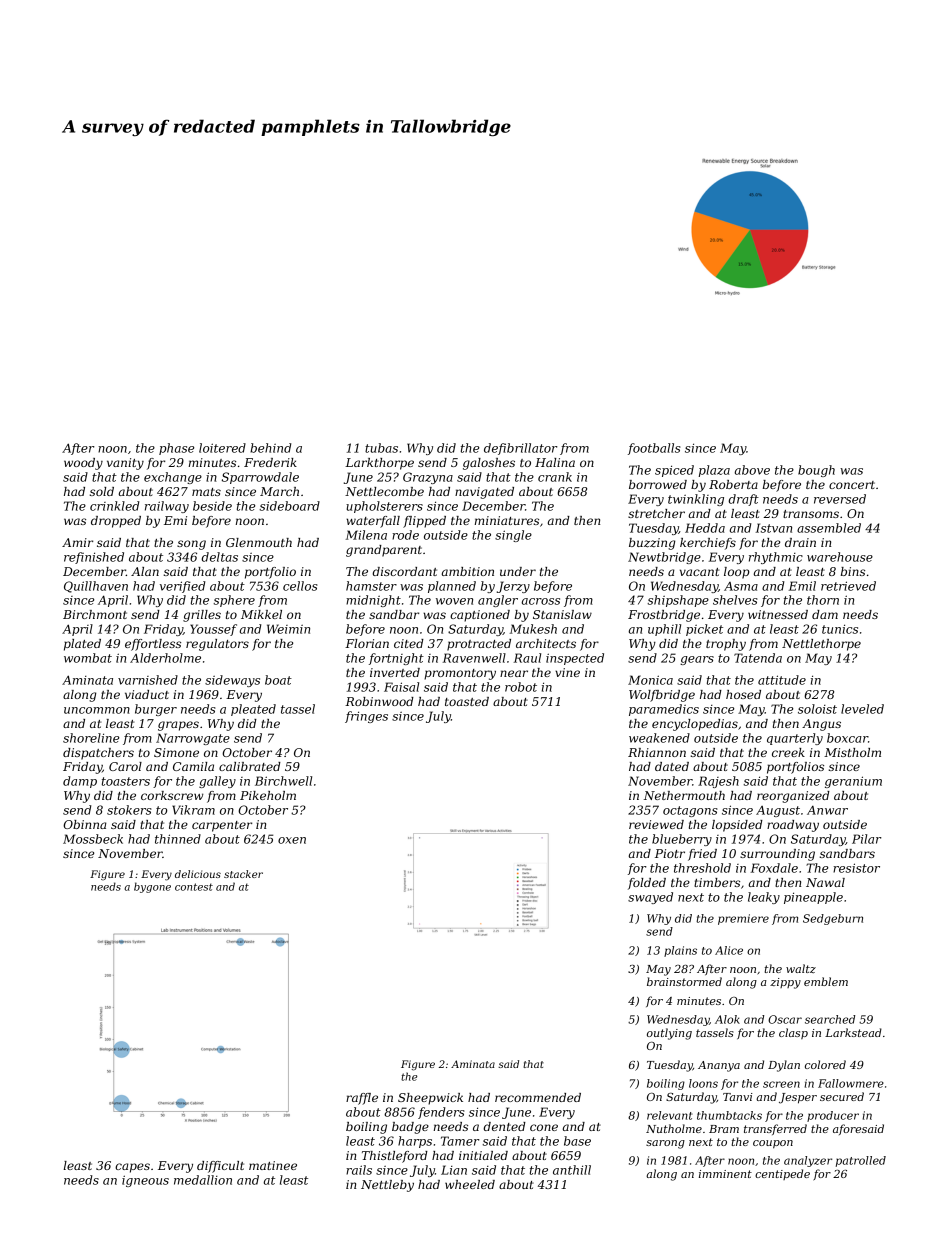  I want to click on plains, so click(680, 951).
